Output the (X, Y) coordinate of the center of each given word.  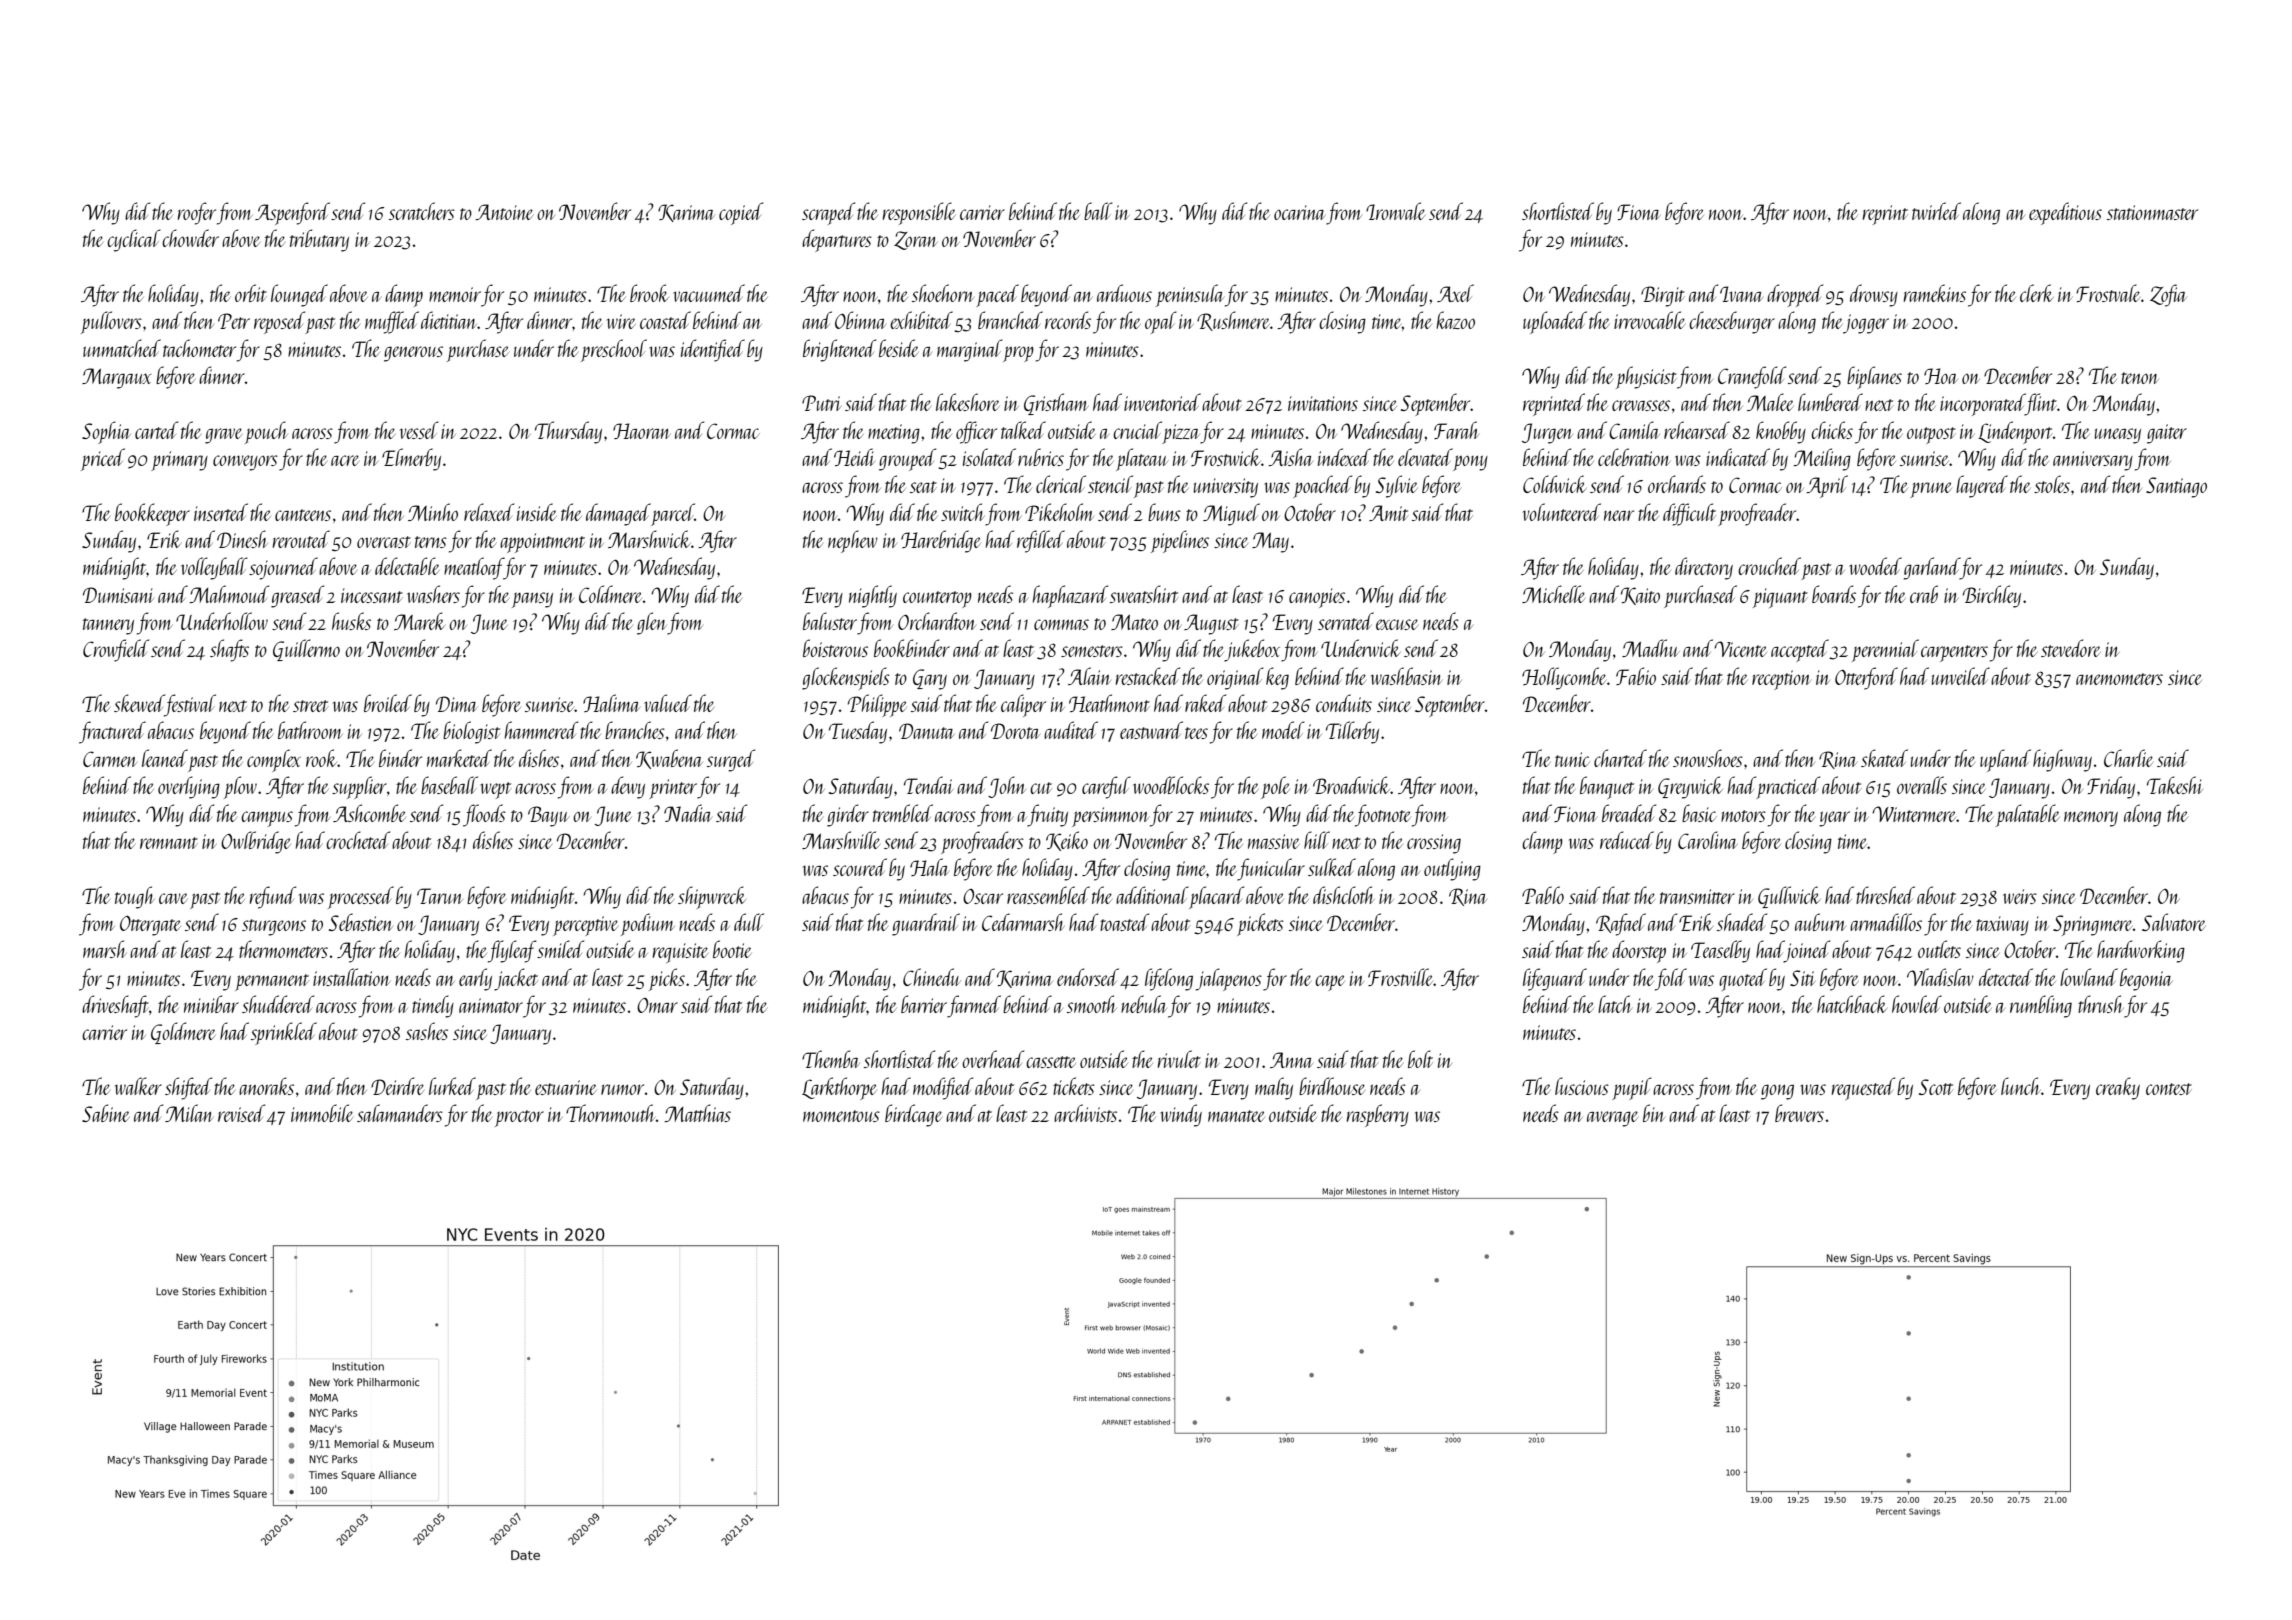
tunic (1572, 759)
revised (241, 1113)
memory (2091, 819)
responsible (919, 213)
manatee (1236, 1116)
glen (652, 623)
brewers (1799, 1113)
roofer (197, 213)
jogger (1866, 324)
